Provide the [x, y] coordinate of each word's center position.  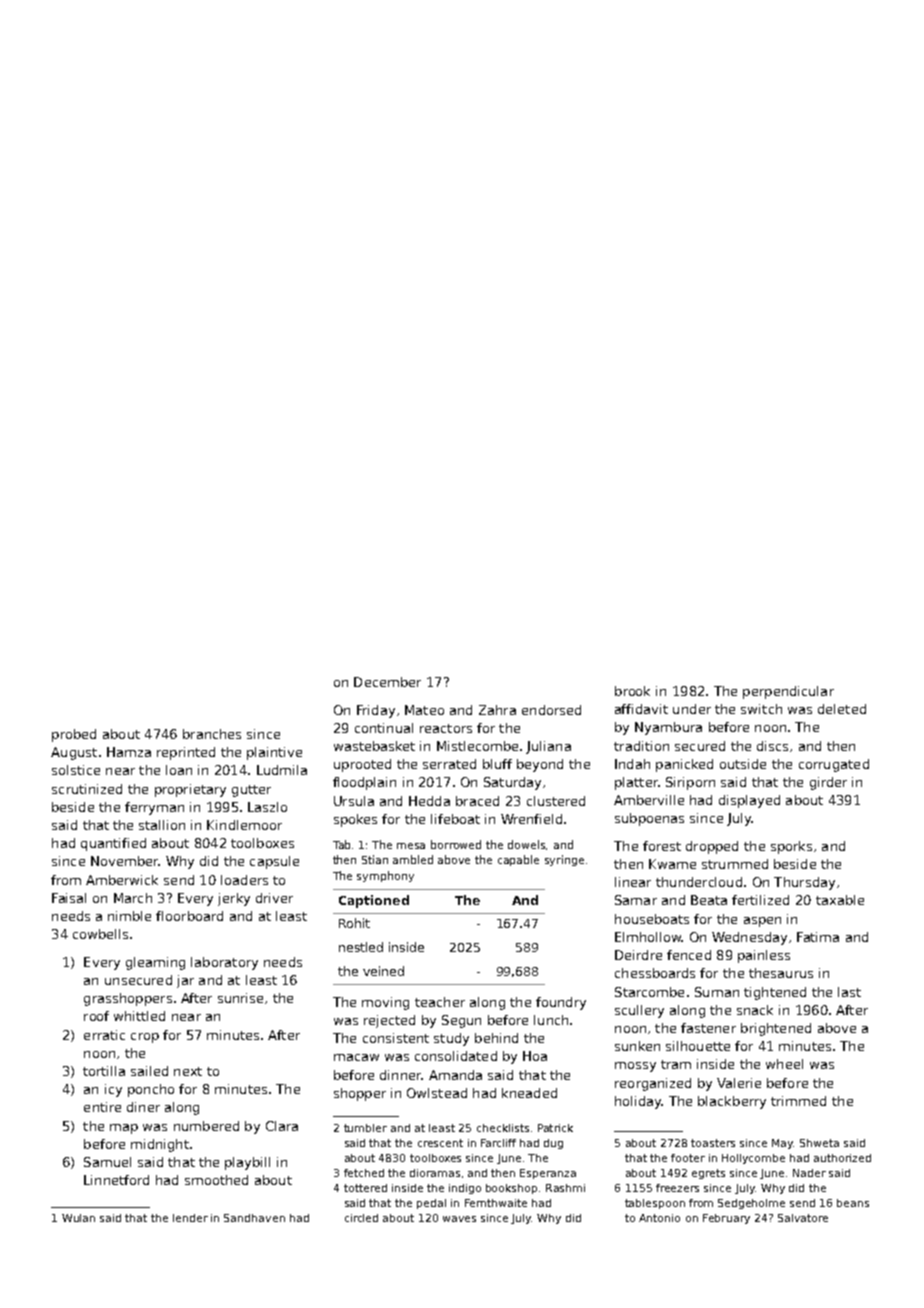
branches [212, 734]
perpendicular [788, 692]
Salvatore [803, 1218]
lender [190, 1218]
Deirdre [638, 955]
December [387, 682]
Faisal [69, 898]
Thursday [804, 883]
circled [361, 1218]
